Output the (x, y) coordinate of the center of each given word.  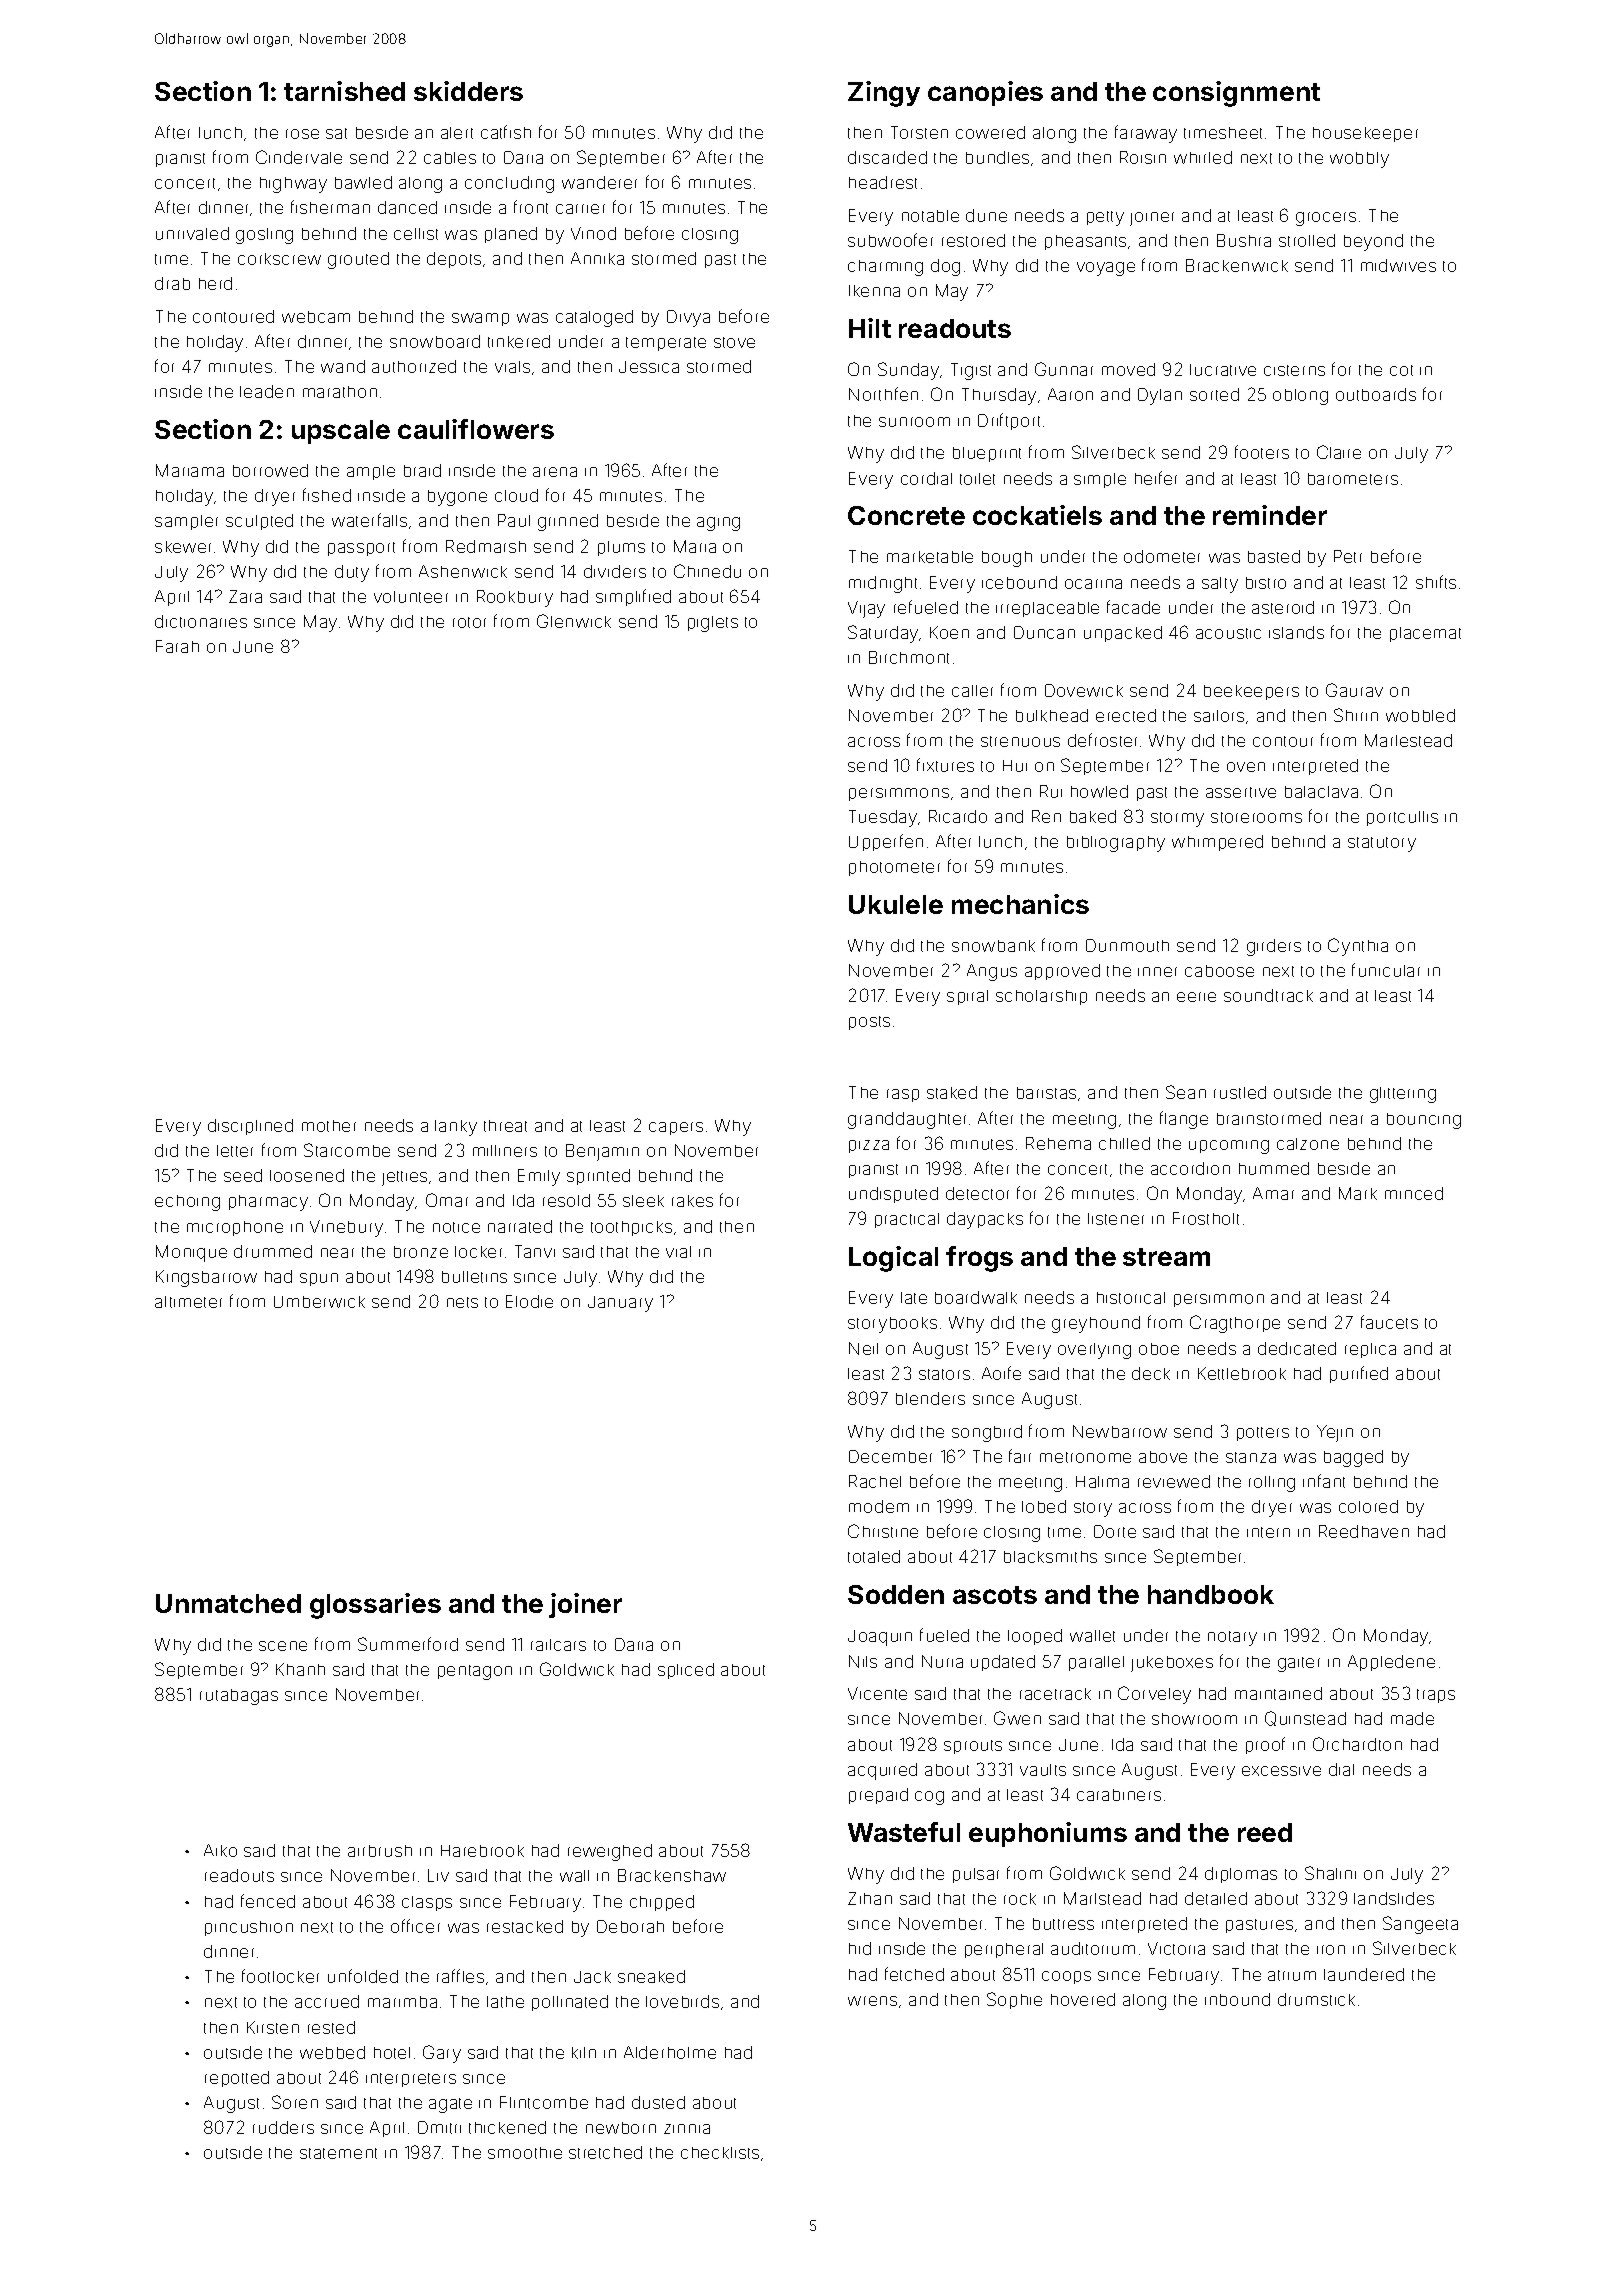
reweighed (610, 1852)
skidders (468, 91)
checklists (720, 2153)
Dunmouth (1127, 945)
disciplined (250, 1127)
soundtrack (1268, 995)
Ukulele (896, 904)
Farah (177, 646)
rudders (283, 2127)
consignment (1236, 94)
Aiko (220, 1850)
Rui (1051, 791)
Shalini (1330, 1873)
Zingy (884, 94)
